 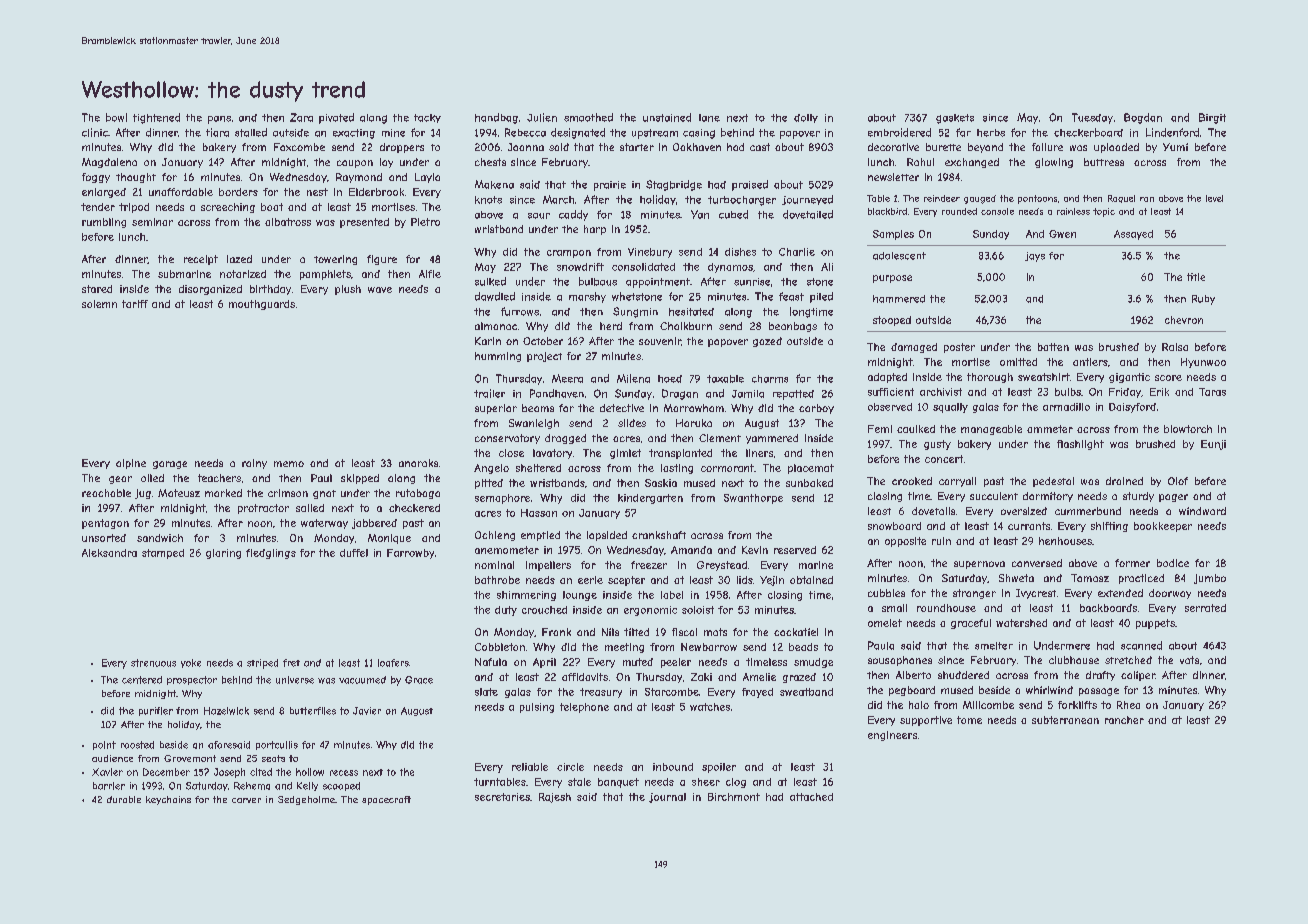 I want to click on dovetailed, so click(x=808, y=214).
